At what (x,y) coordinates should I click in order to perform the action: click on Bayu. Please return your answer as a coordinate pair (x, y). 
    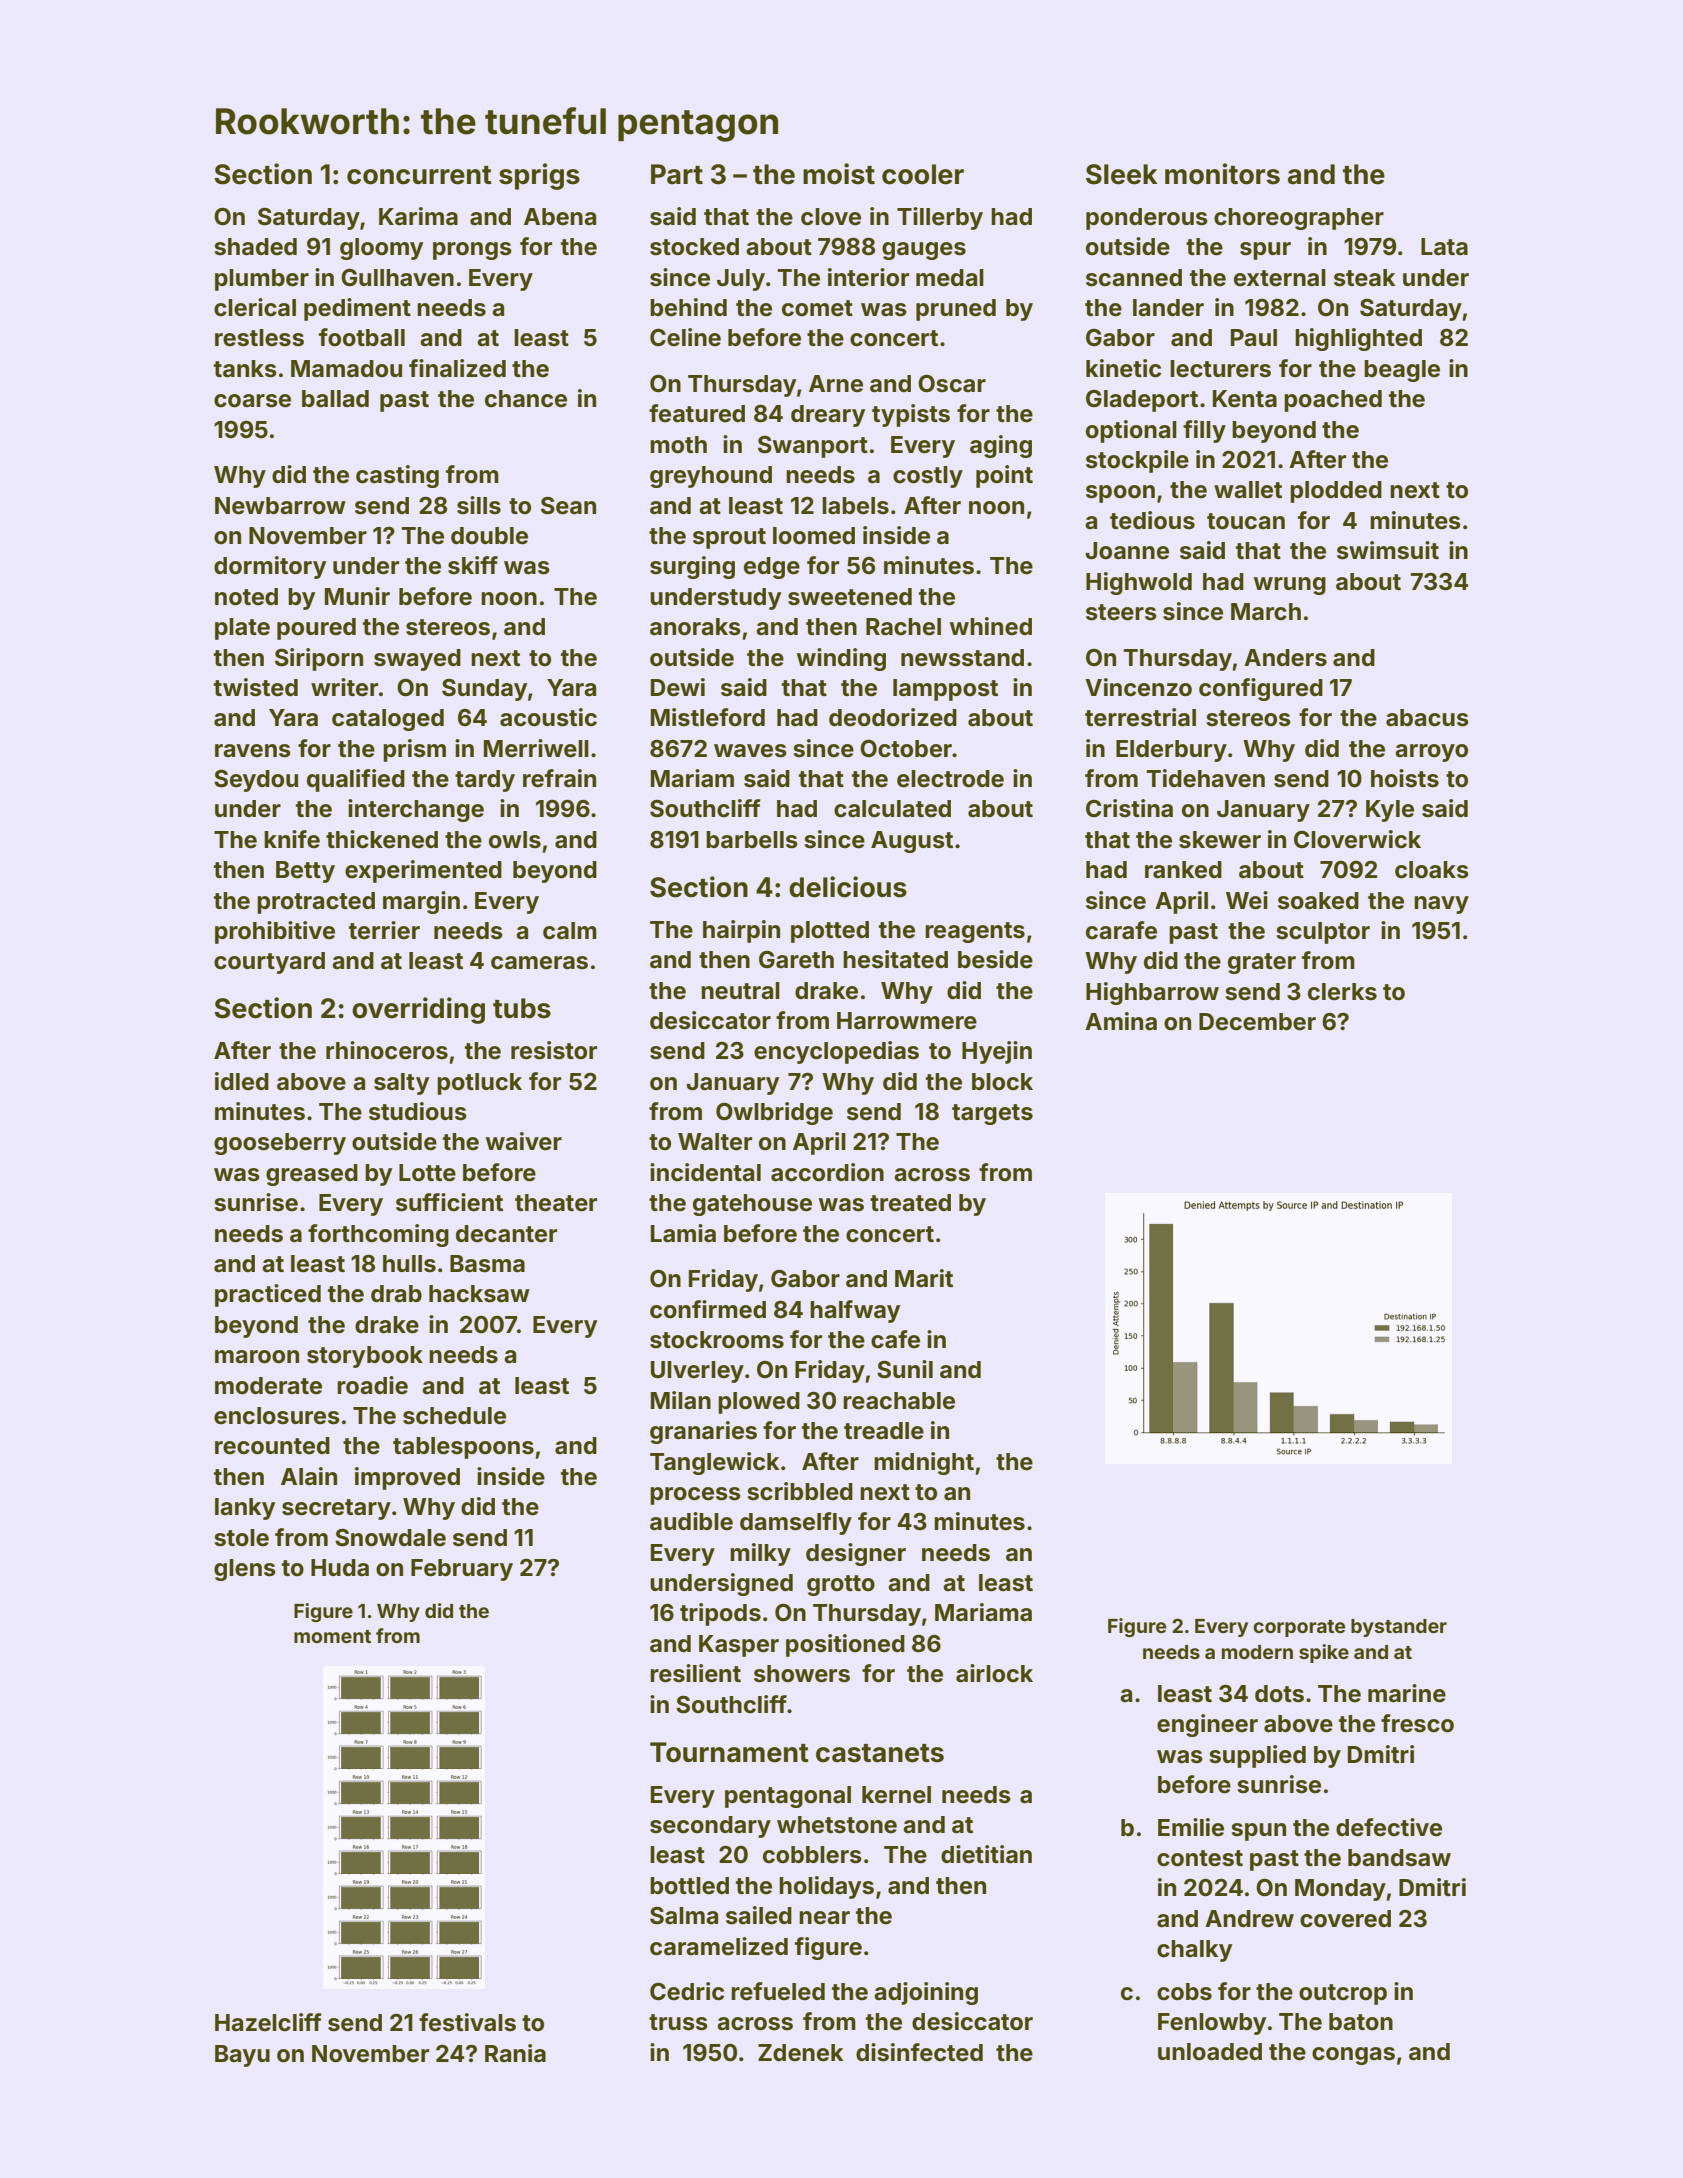
    Looking at the image, I should click on (242, 2056).
